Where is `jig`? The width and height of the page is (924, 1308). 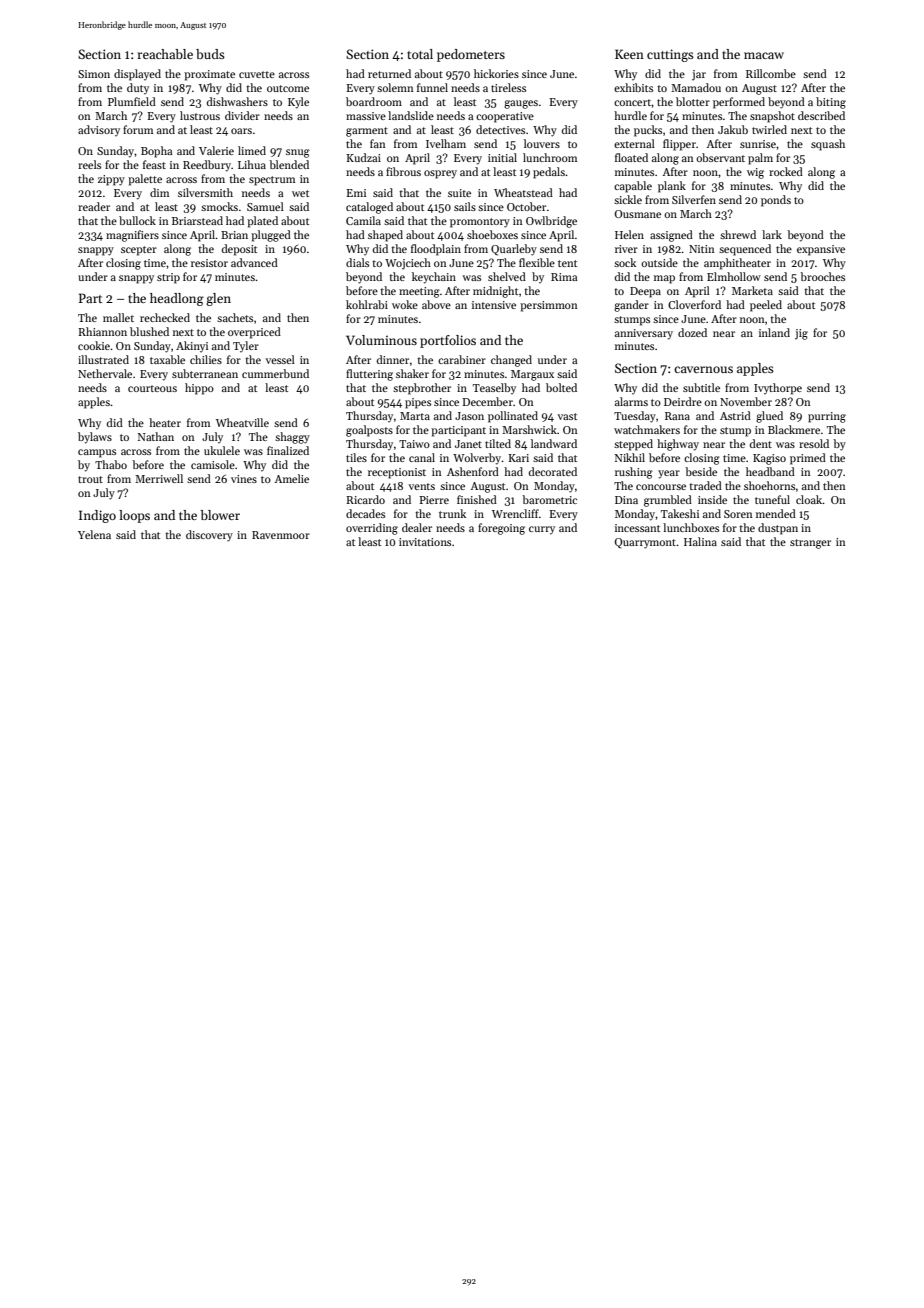 jig is located at coordinates (801, 334).
